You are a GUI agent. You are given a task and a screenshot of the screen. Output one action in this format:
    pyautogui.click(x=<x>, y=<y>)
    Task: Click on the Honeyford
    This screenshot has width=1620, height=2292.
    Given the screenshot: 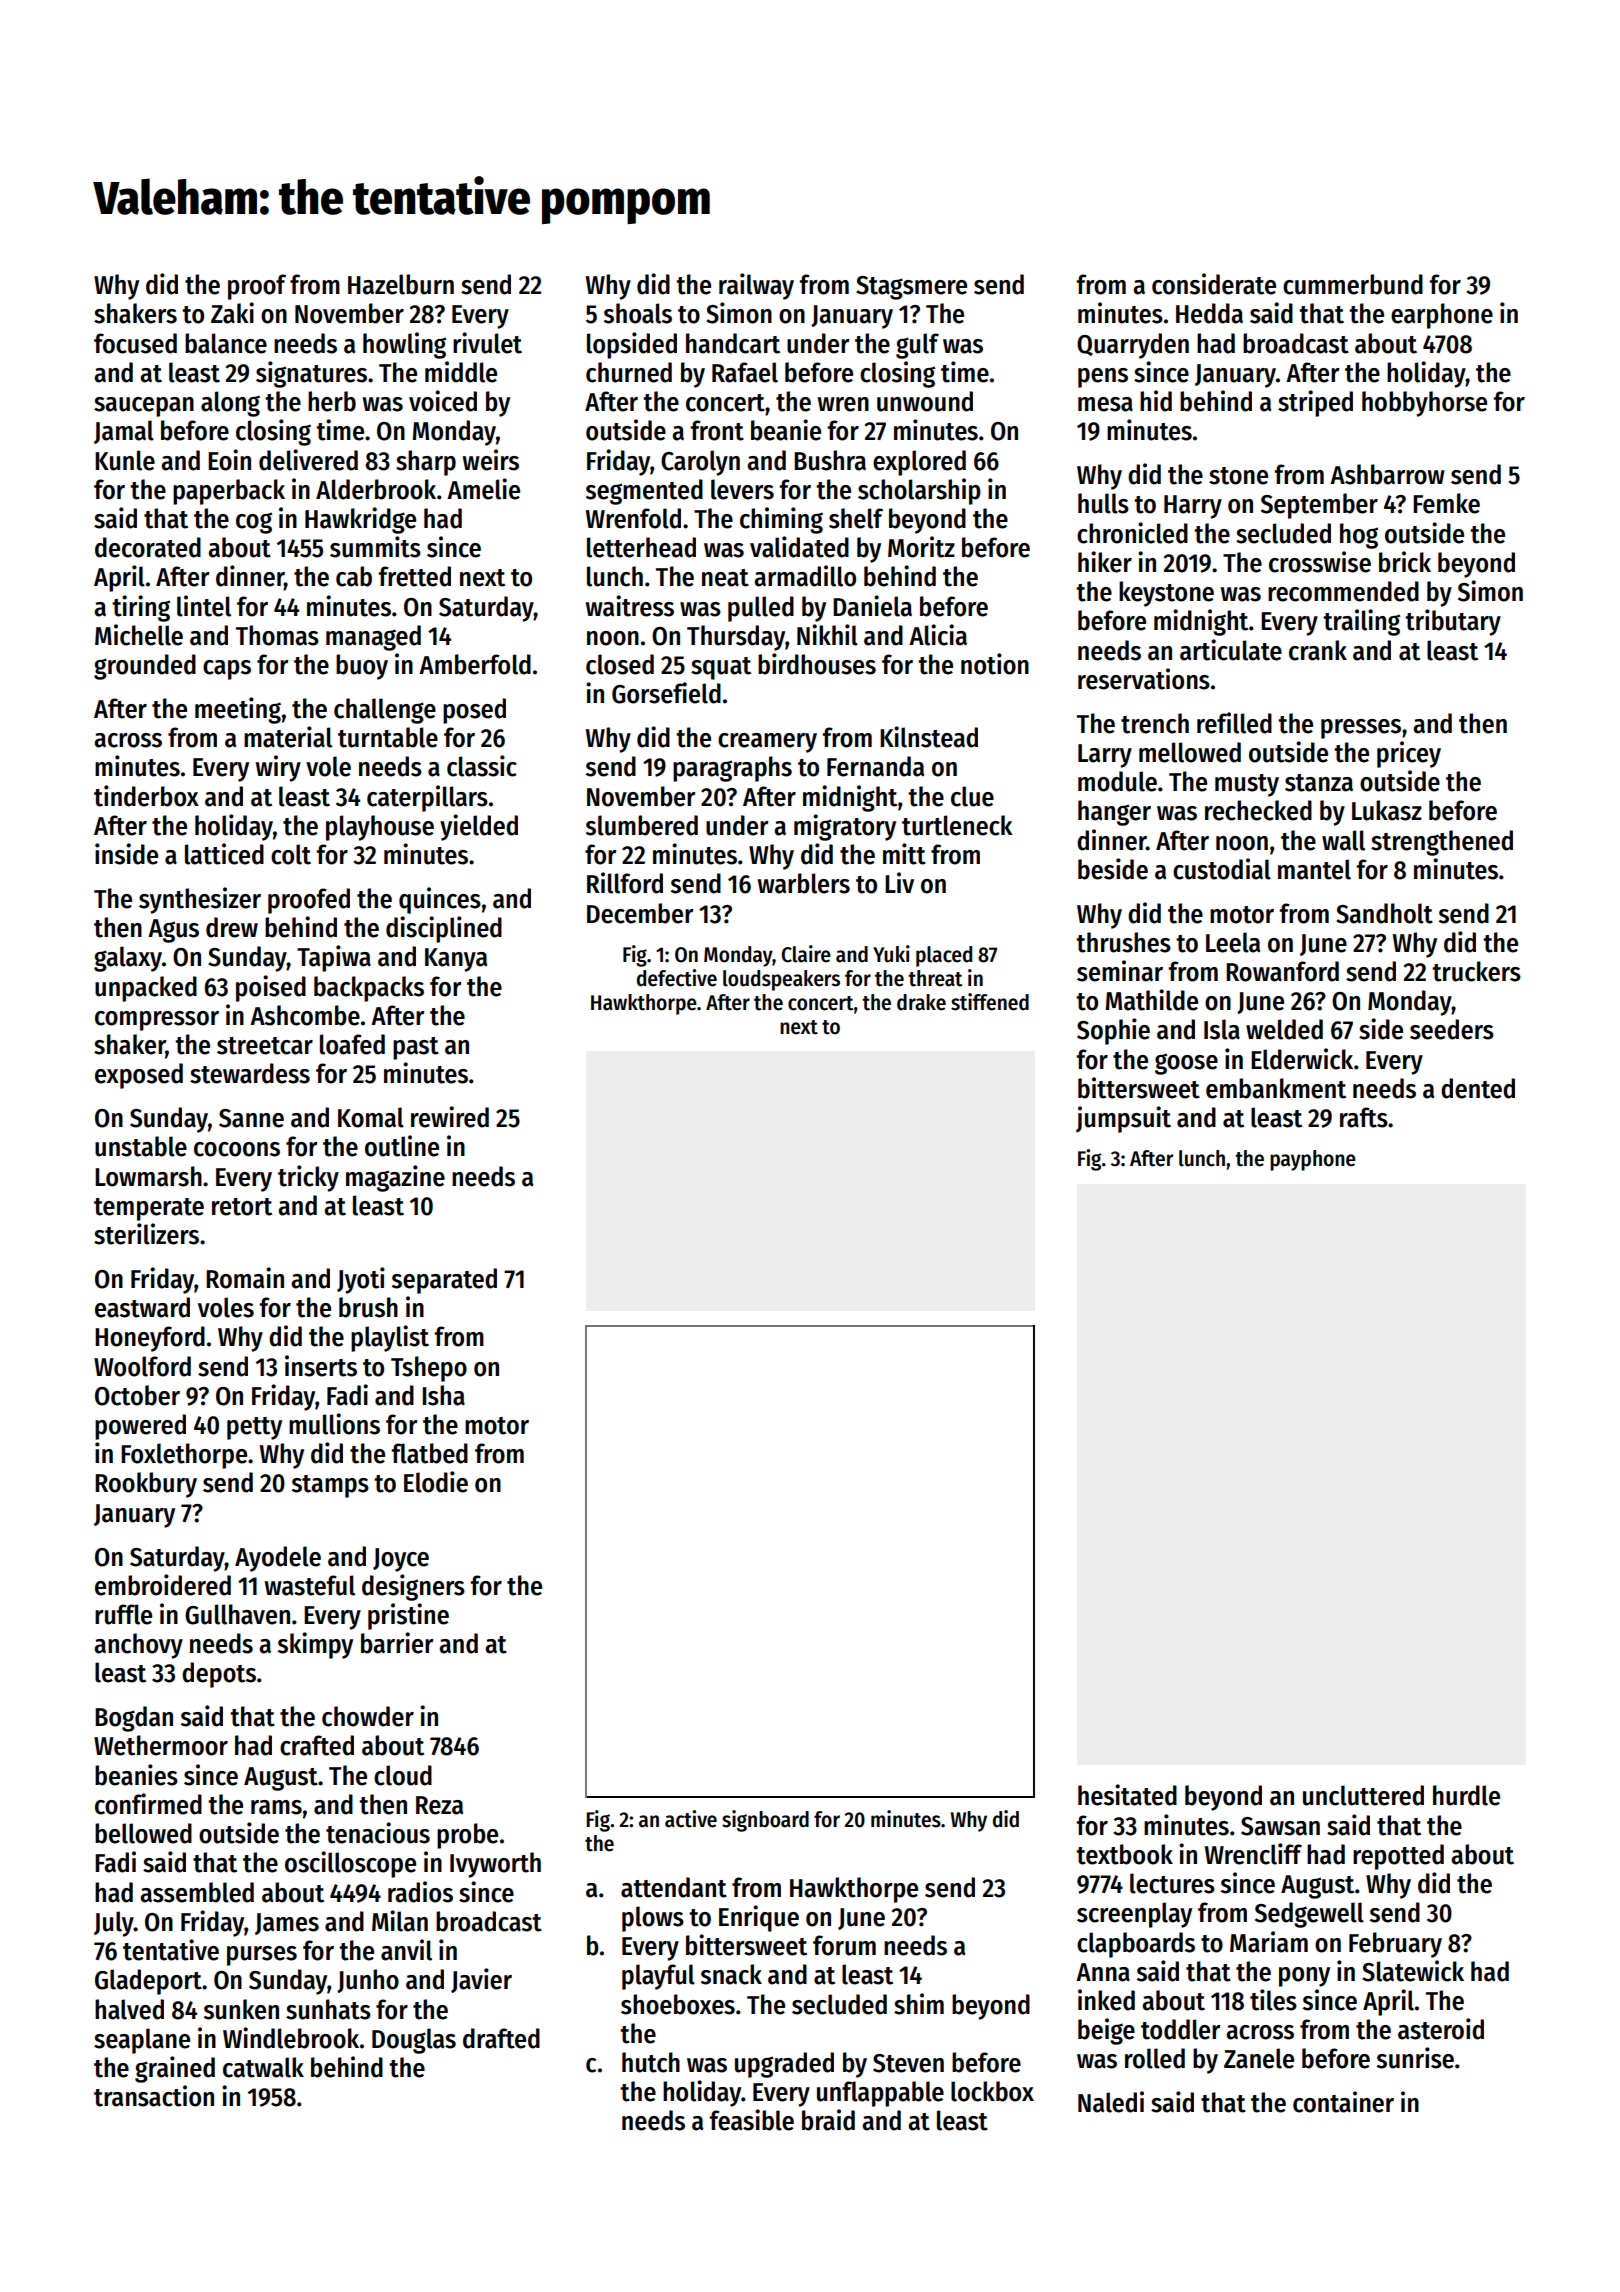 What is the action you would take?
    pyautogui.click(x=150, y=1339)
